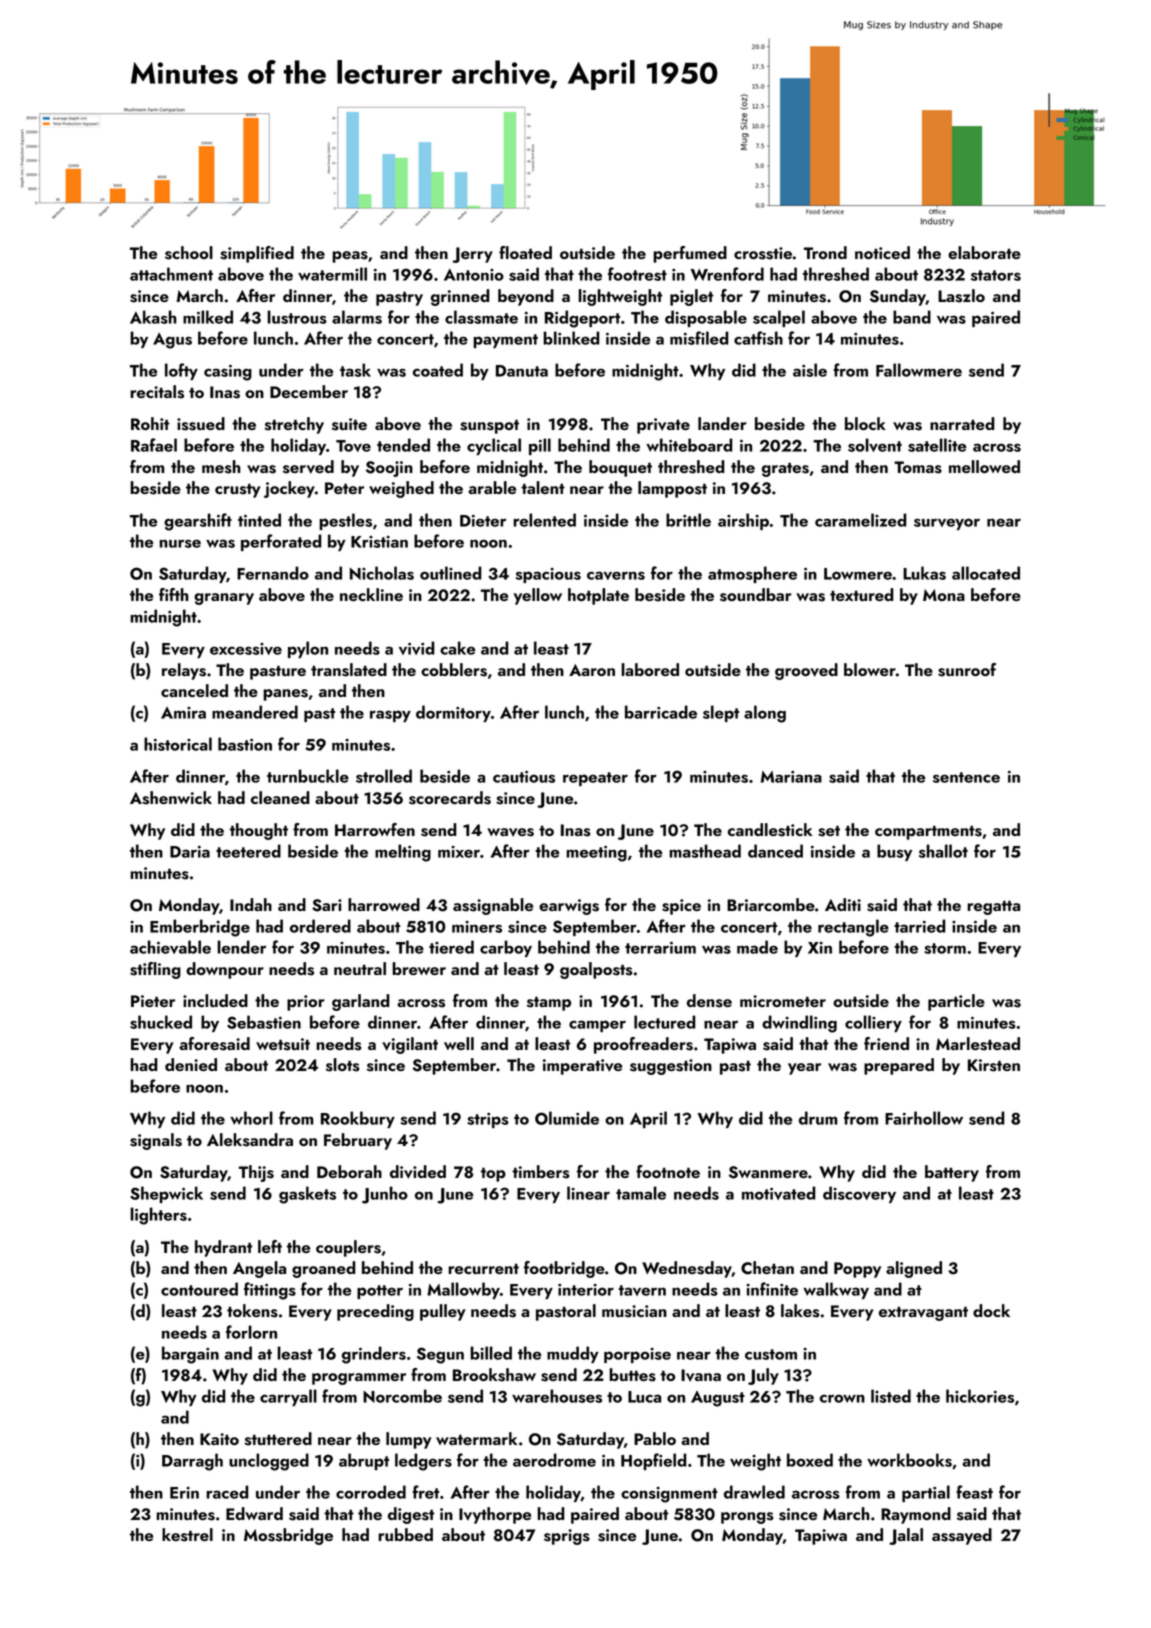  Describe the element at coordinates (567, 1118) in the screenshot. I see `Olumide` at that location.
